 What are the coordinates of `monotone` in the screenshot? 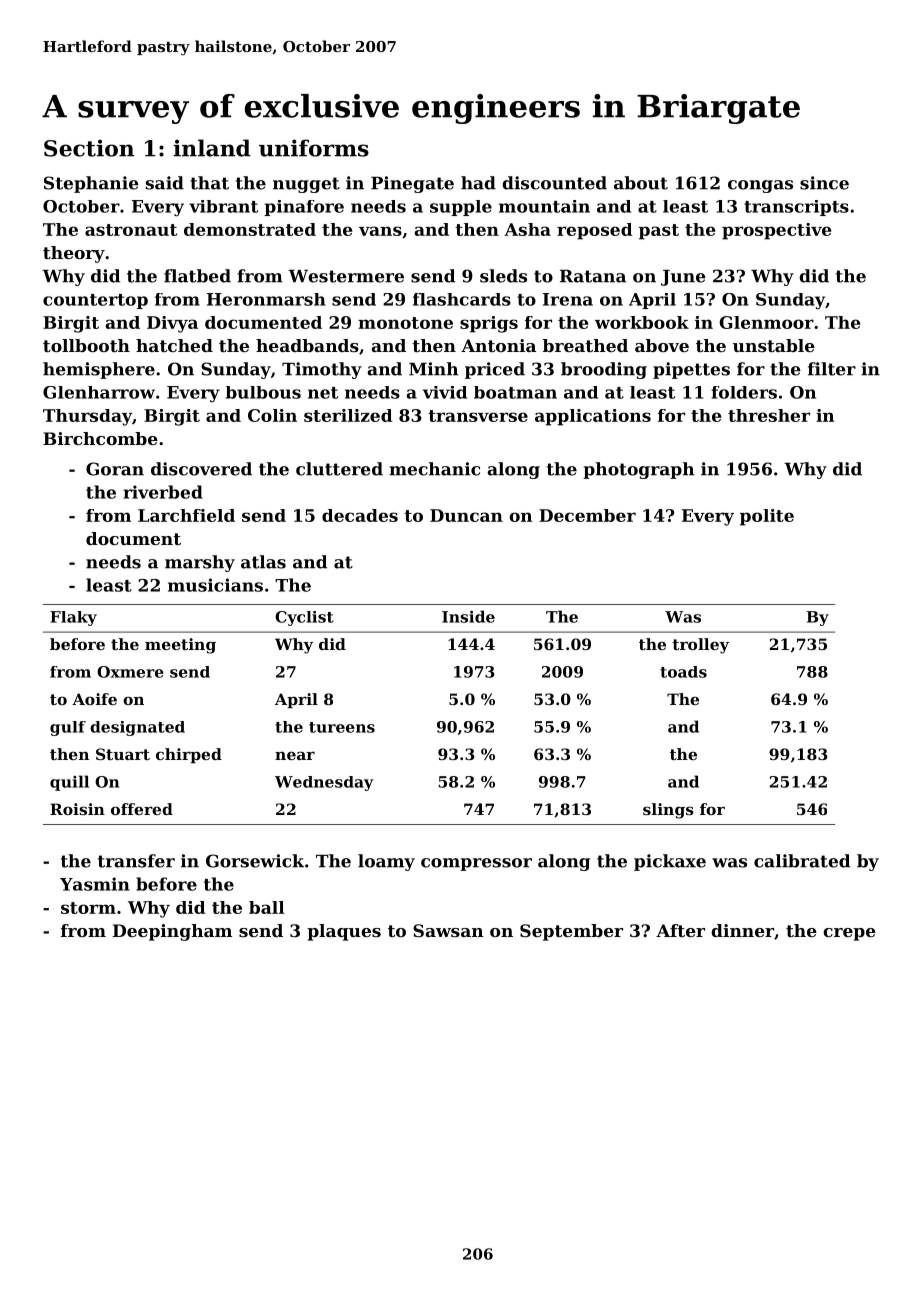 It's located at (405, 323).
